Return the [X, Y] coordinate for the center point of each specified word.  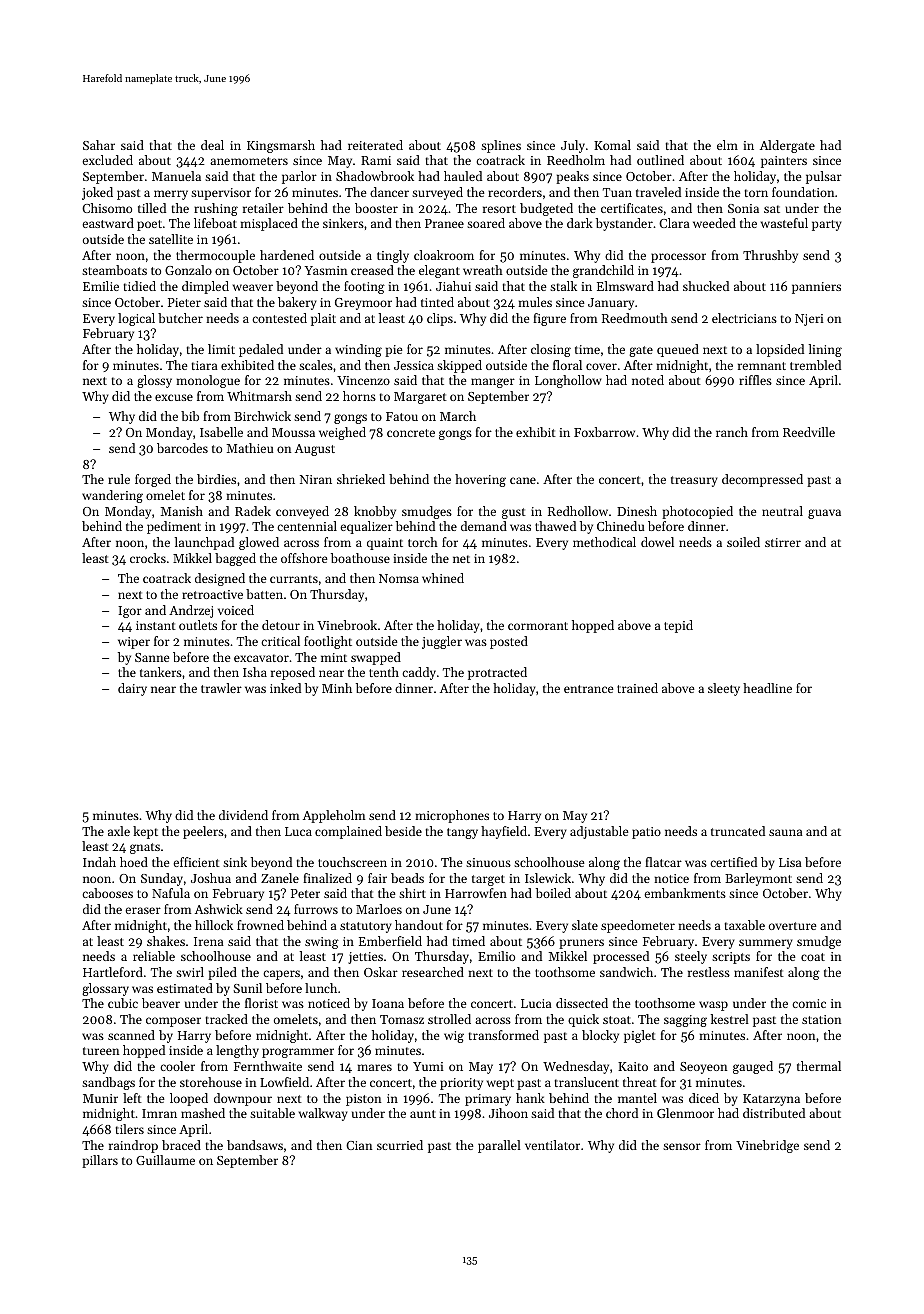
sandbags [108, 1083]
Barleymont [758, 879]
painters [784, 162]
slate [585, 925]
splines [501, 146]
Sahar [99, 145]
